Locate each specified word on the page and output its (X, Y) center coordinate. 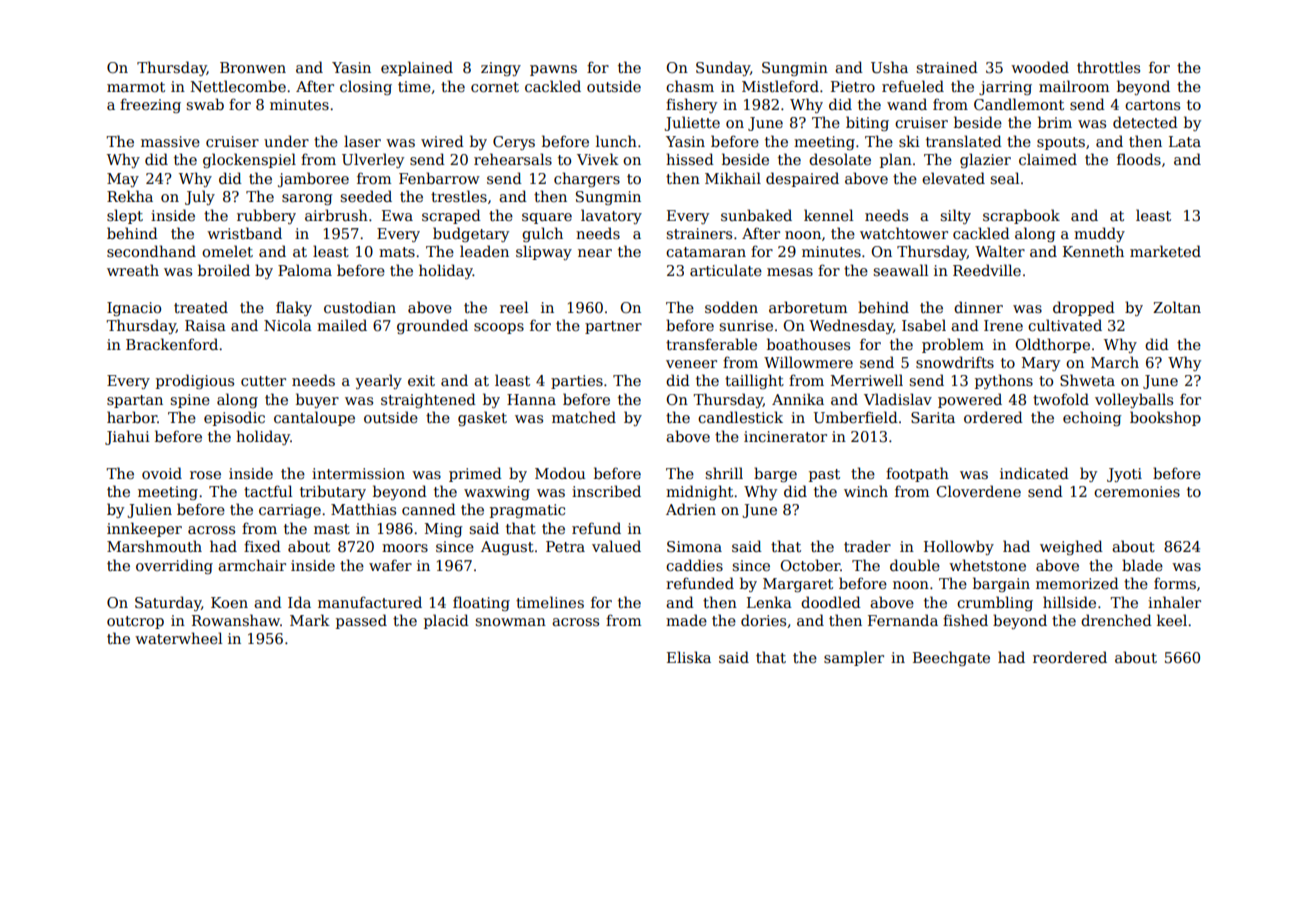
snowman (510, 622)
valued (616, 546)
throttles (1108, 67)
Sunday (723, 68)
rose (205, 475)
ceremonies (1137, 491)
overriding (174, 566)
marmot (136, 87)
